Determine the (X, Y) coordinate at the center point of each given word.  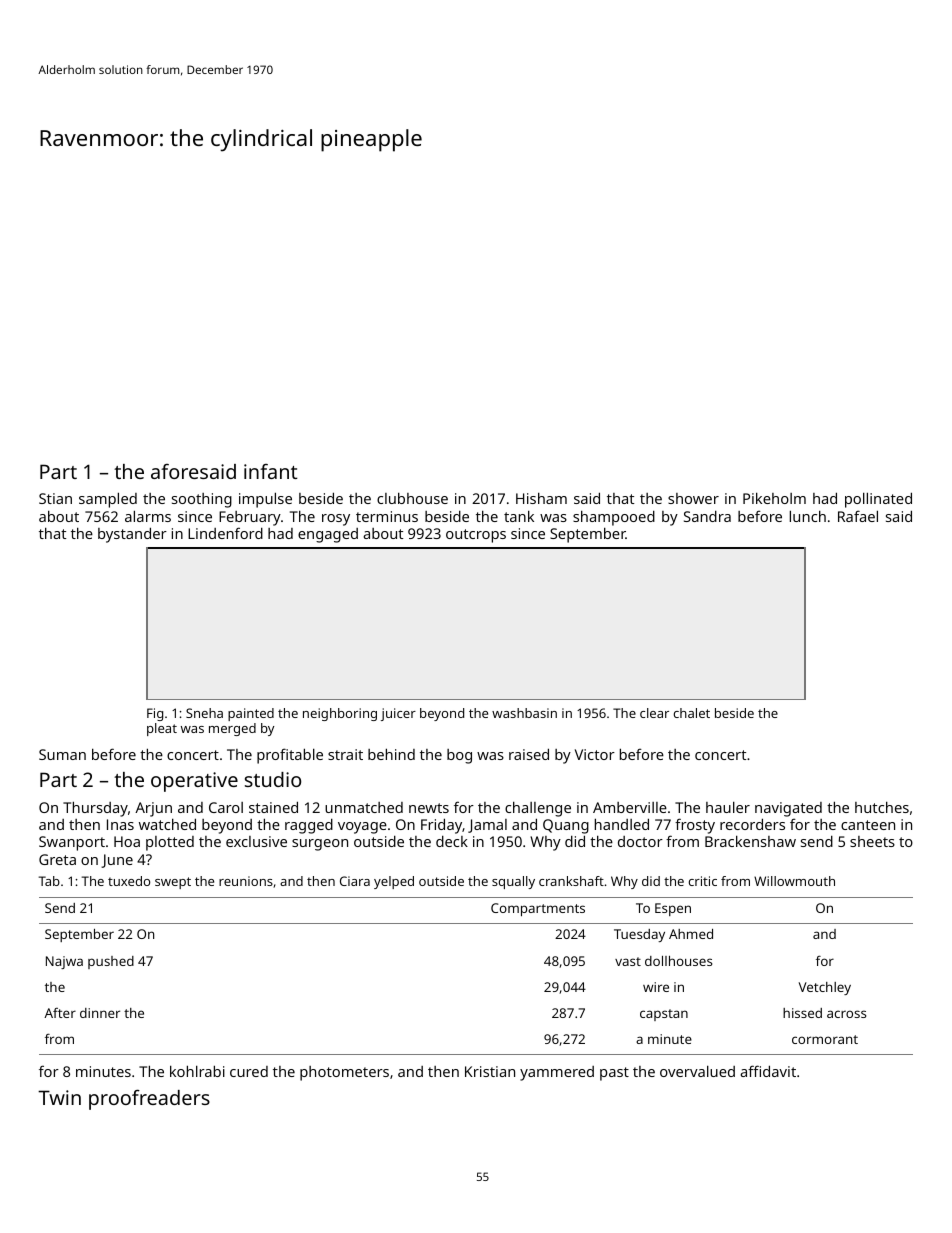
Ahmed (691, 934)
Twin (59, 1097)
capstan (664, 1015)
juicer (398, 714)
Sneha (204, 713)
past (614, 1074)
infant (270, 471)
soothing (202, 500)
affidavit (768, 1071)
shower (693, 498)
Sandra (707, 516)
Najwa (64, 962)
